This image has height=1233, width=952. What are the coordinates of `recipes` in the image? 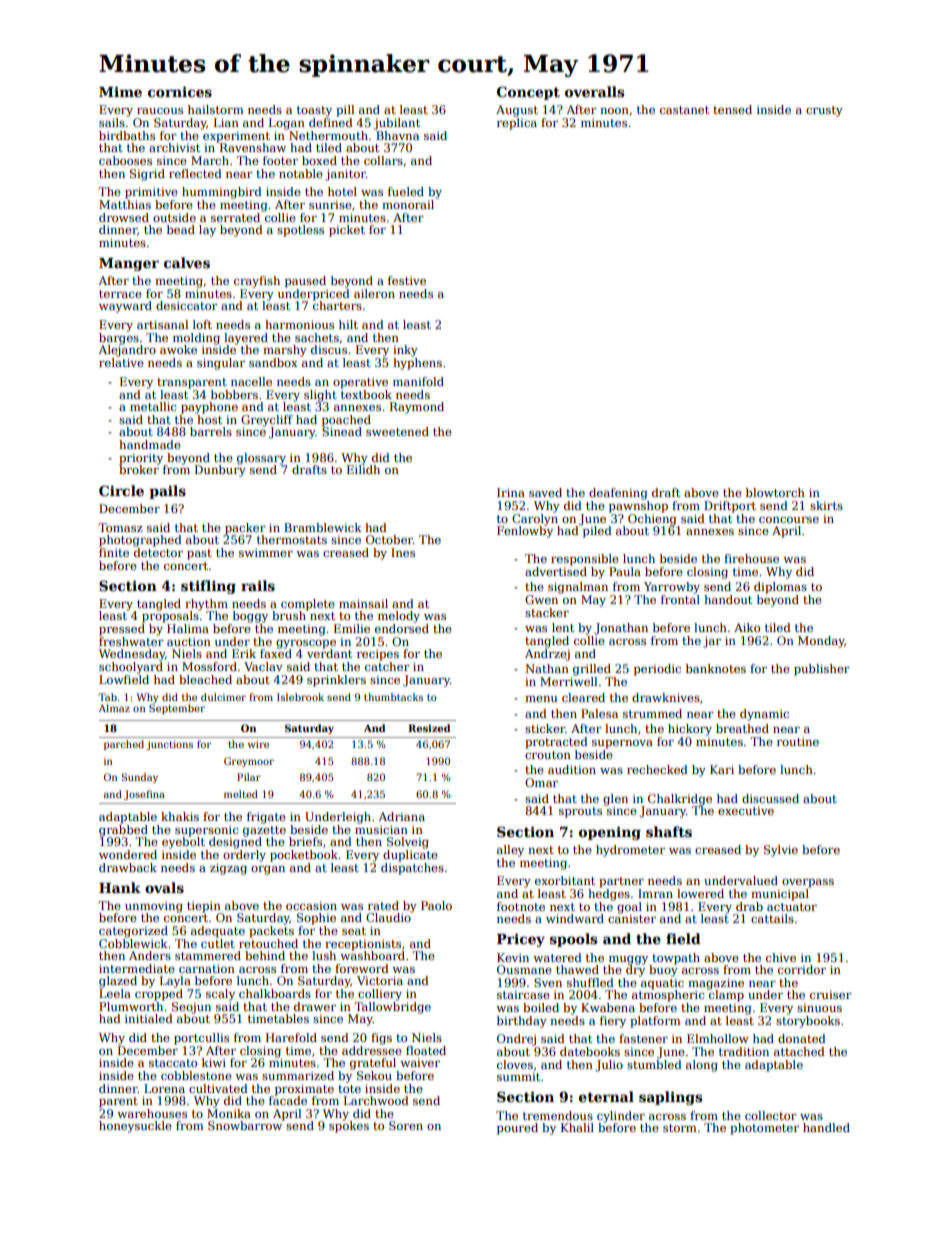 It's located at (378, 655).
